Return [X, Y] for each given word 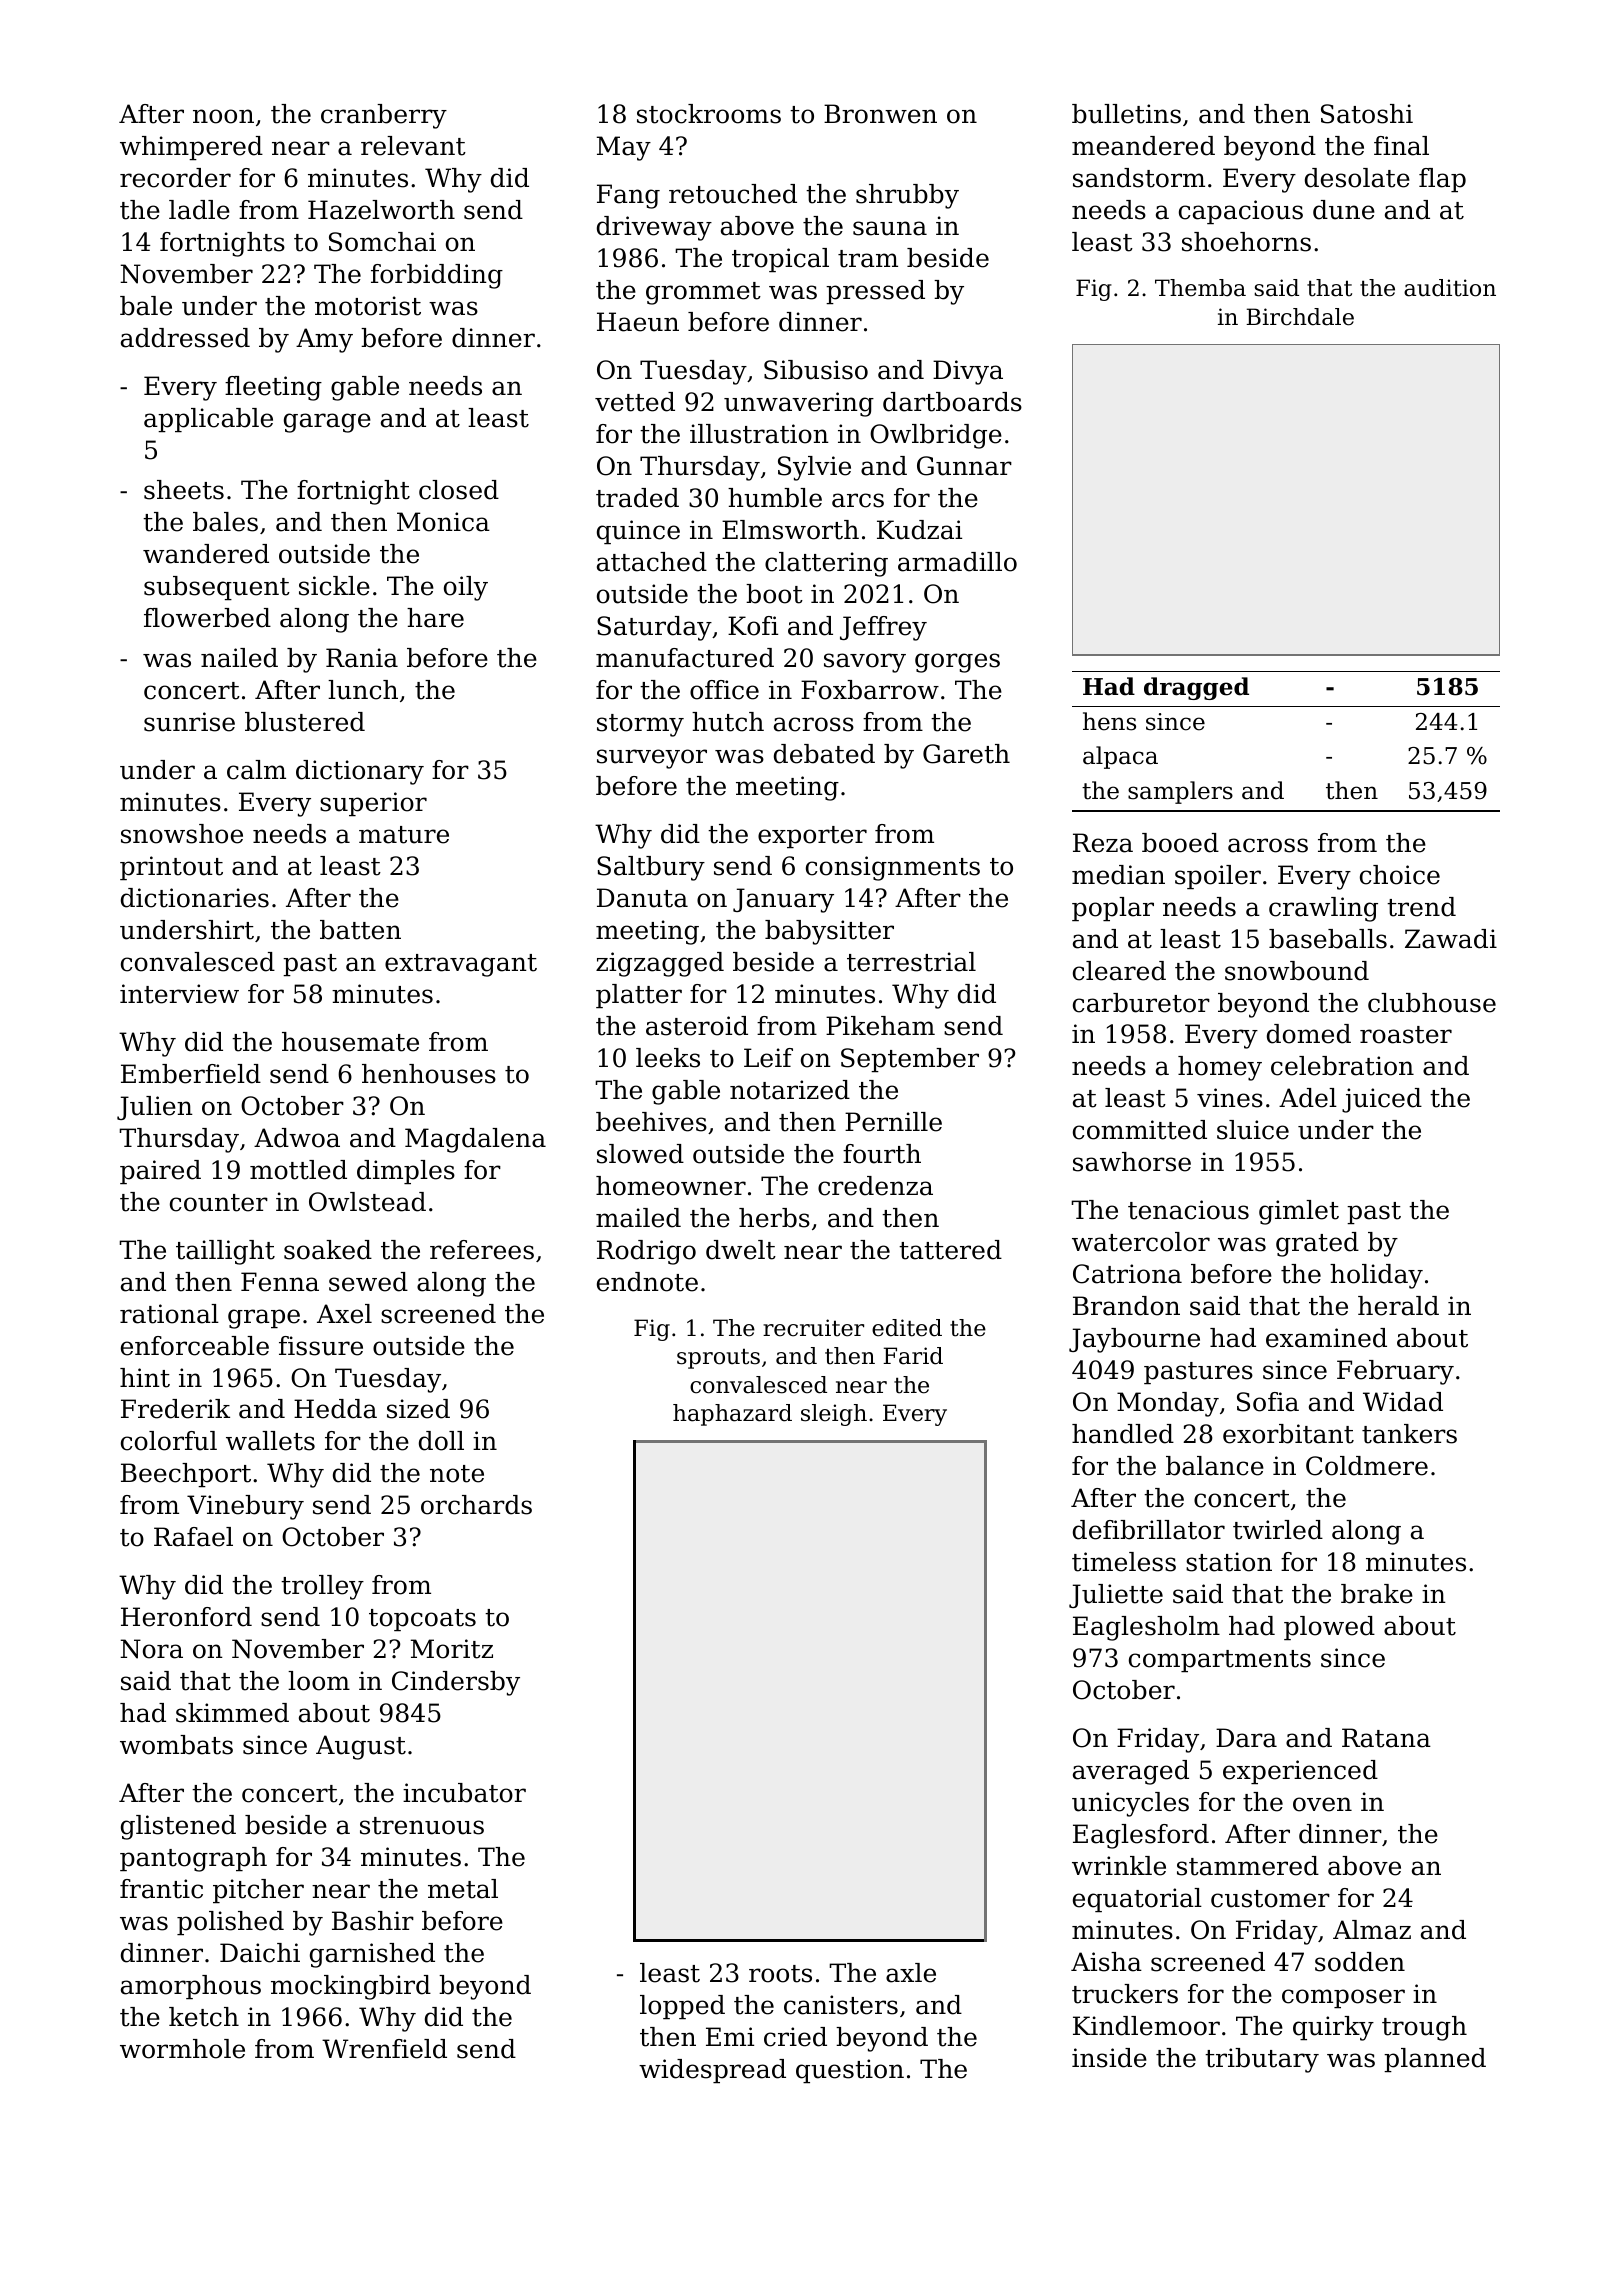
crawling [1323, 909]
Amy [324, 340]
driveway [654, 228]
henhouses [429, 1074]
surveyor [652, 759]
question [850, 2071]
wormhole [182, 2049]
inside [1109, 2058]
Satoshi [1367, 114]
